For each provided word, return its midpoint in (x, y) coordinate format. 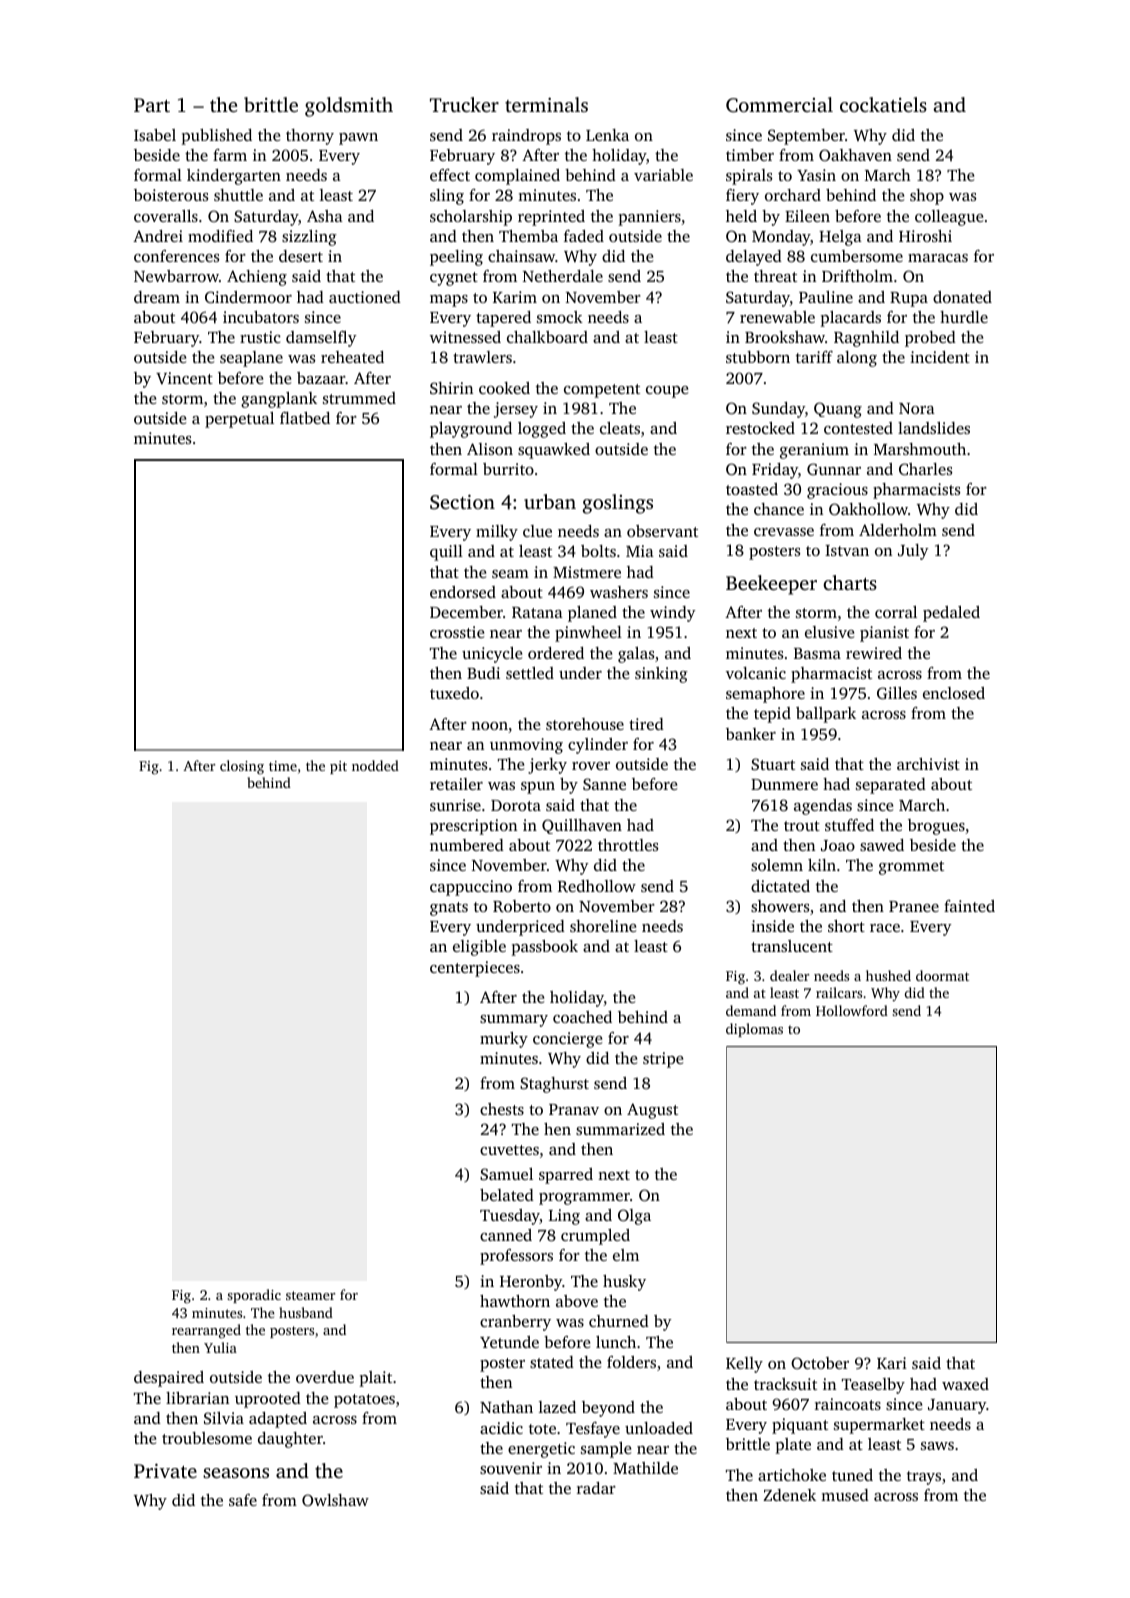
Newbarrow (176, 276)
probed (930, 339)
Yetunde (509, 1342)
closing (242, 767)
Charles (925, 469)
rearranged (206, 1331)
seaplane (251, 359)
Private (165, 1470)
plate (793, 1446)
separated (891, 786)
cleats (620, 428)
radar (596, 1488)
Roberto (522, 906)
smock (560, 317)
